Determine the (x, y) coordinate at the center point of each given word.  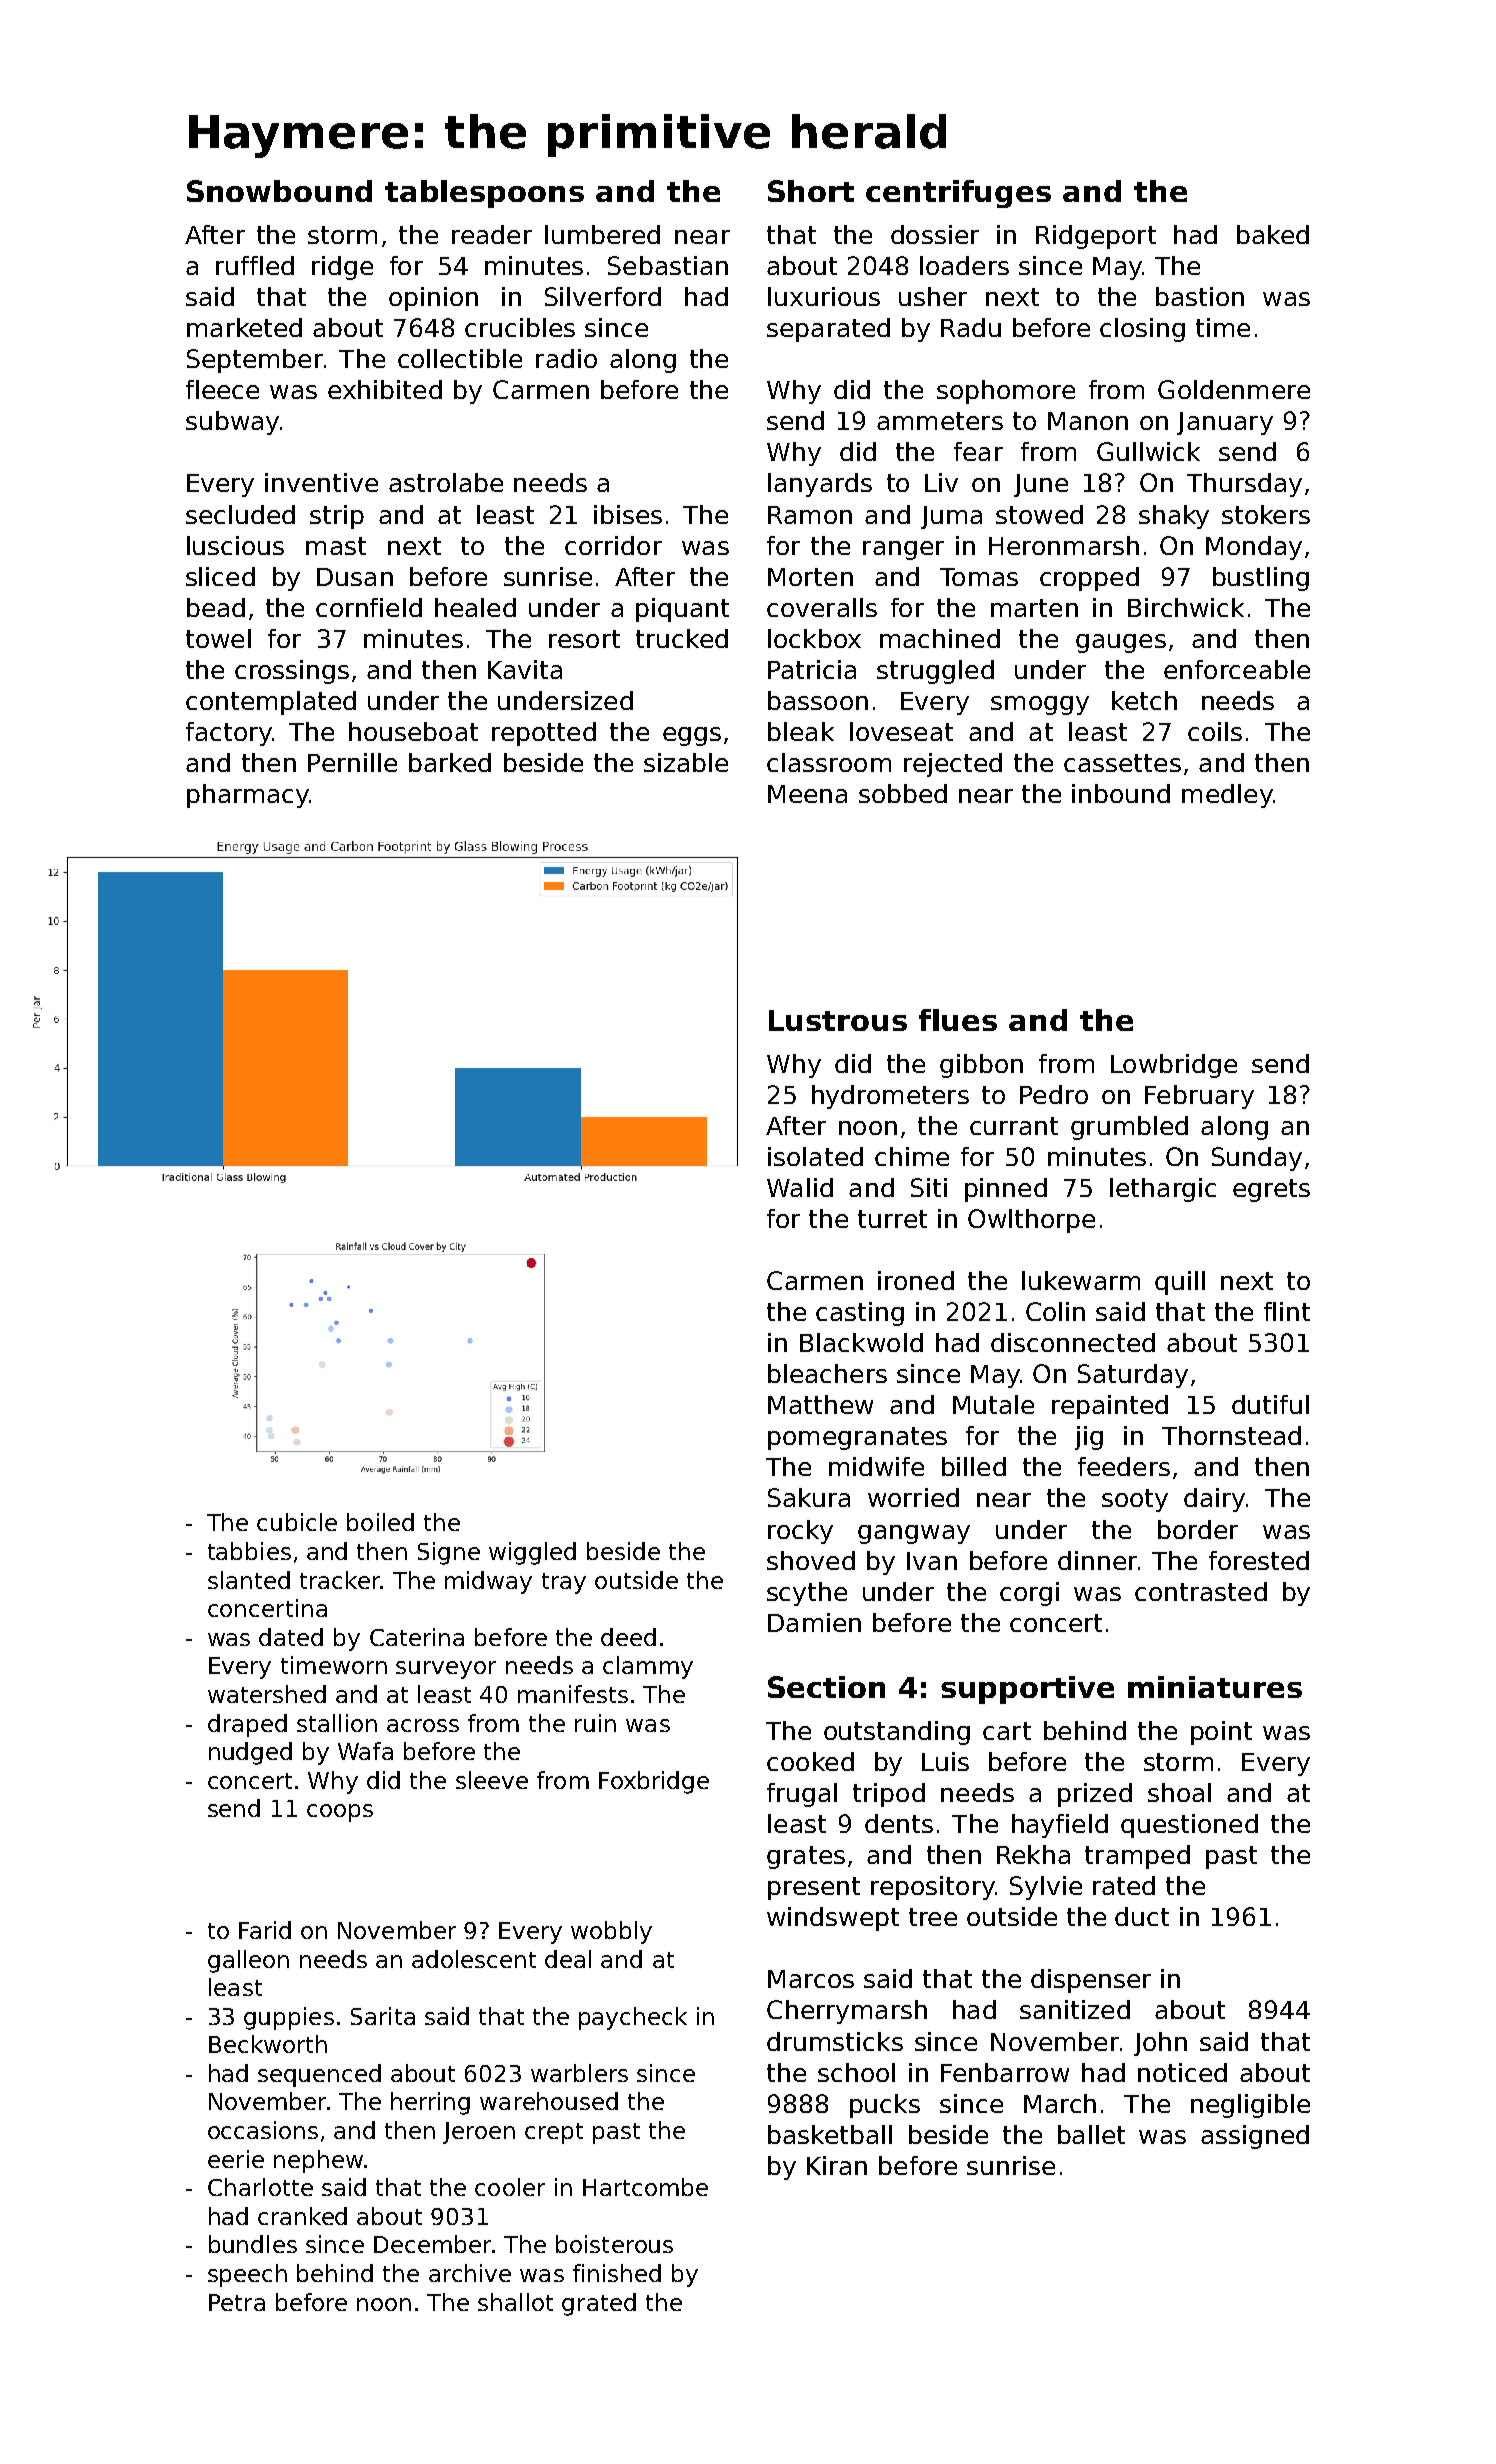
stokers (1266, 514)
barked (450, 762)
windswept (833, 1919)
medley (1227, 796)
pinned (1006, 1190)
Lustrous (838, 1020)
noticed (1182, 2072)
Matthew (820, 1404)
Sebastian (668, 265)
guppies (289, 2018)
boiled (380, 1522)
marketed (244, 327)
